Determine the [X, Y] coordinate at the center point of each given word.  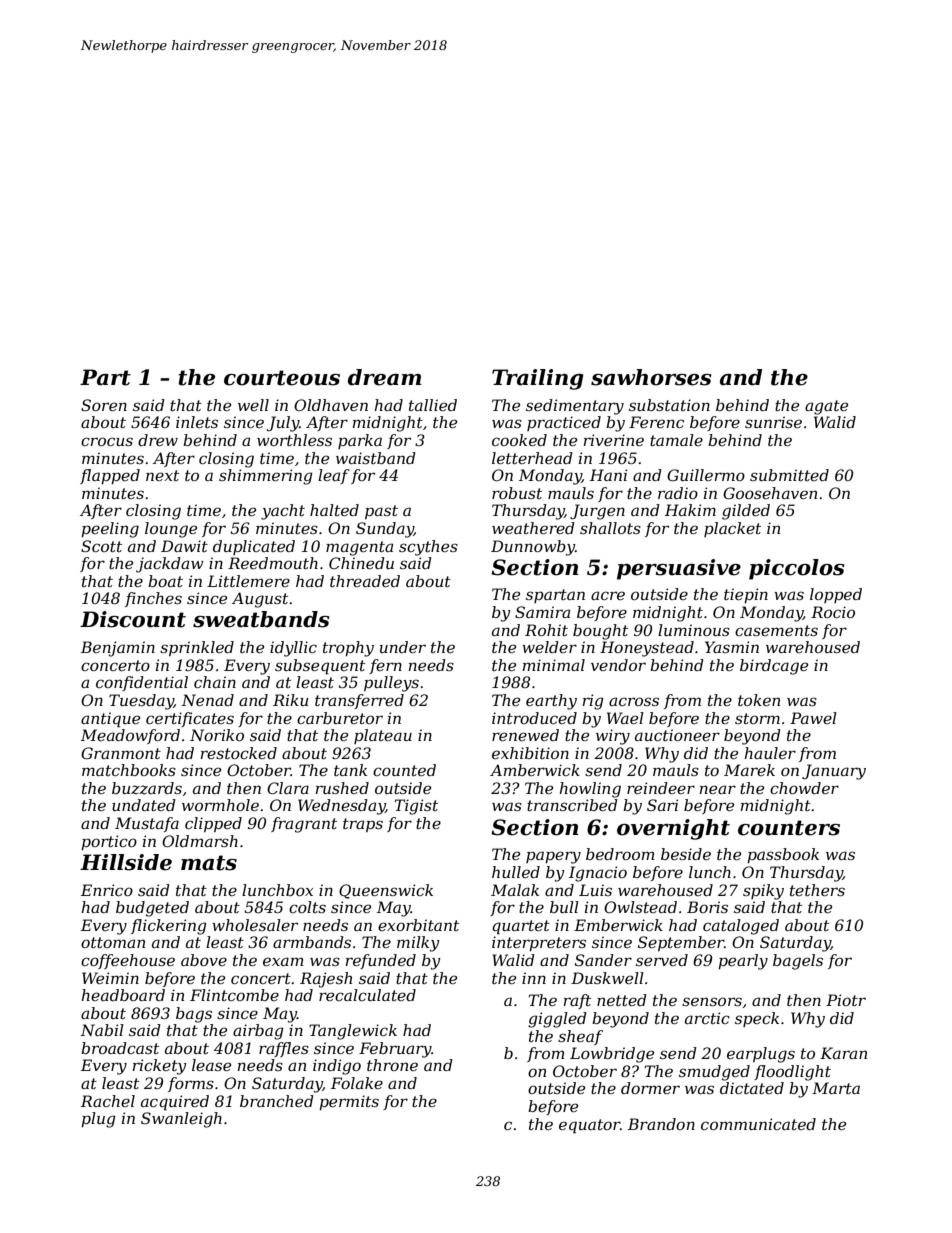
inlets [197, 422]
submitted [789, 475]
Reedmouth [273, 563]
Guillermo [706, 475]
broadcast [120, 1048]
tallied [433, 405]
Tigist [416, 807]
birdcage [774, 667]
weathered [533, 528]
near [718, 789]
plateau [383, 736]
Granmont [121, 753]
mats [209, 863]
